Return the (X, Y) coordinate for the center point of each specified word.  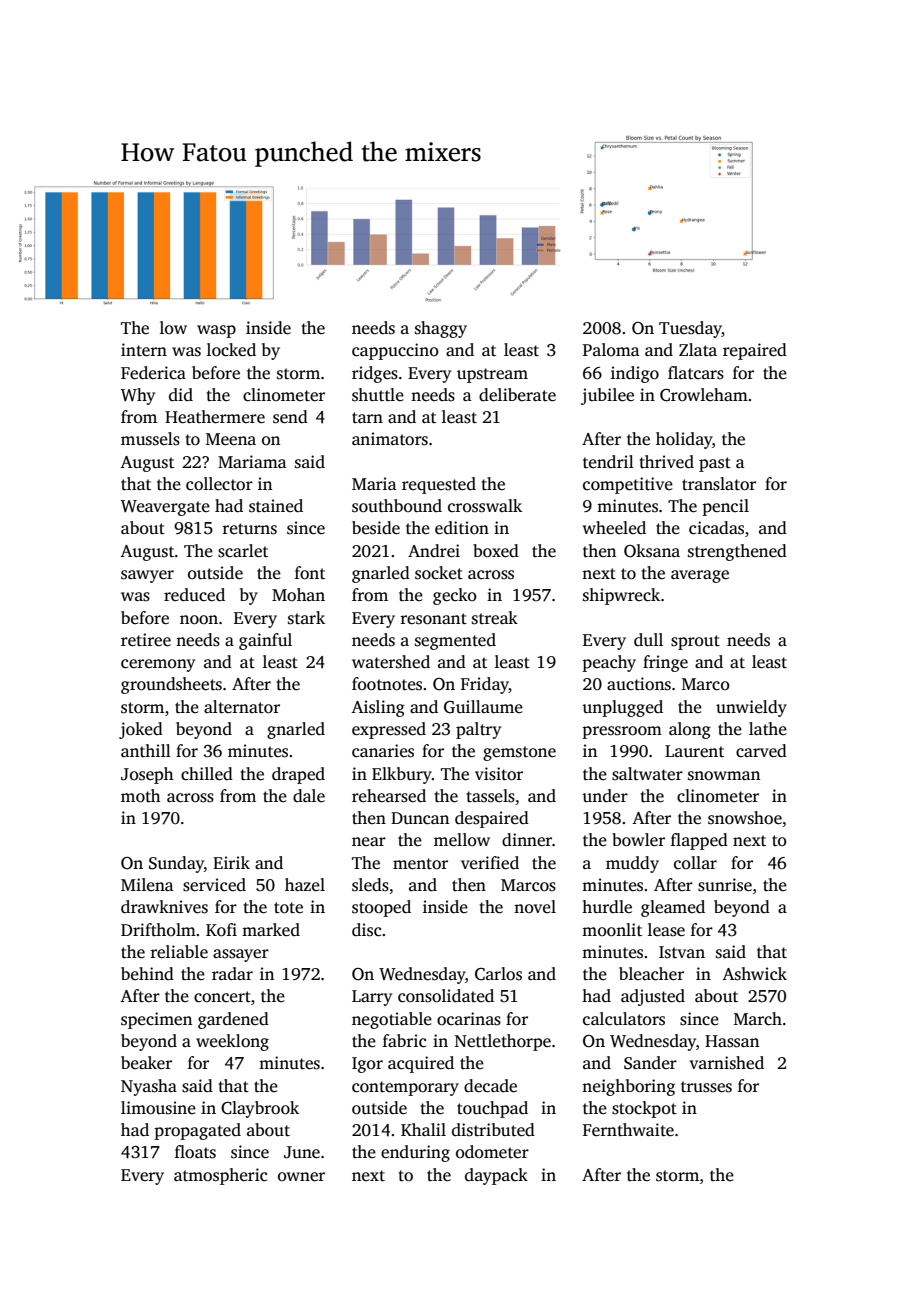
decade (490, 1086)
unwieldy (751, 708)
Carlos (498, 974)
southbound (397, 506)
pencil (725, 507)
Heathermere (215, 417)
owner (301, 1177)
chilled (207, 774)
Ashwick (754, 974)
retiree (146, 640)
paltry (478, 730)
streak (495, 618)
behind (147, 973)
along (690, 730)
